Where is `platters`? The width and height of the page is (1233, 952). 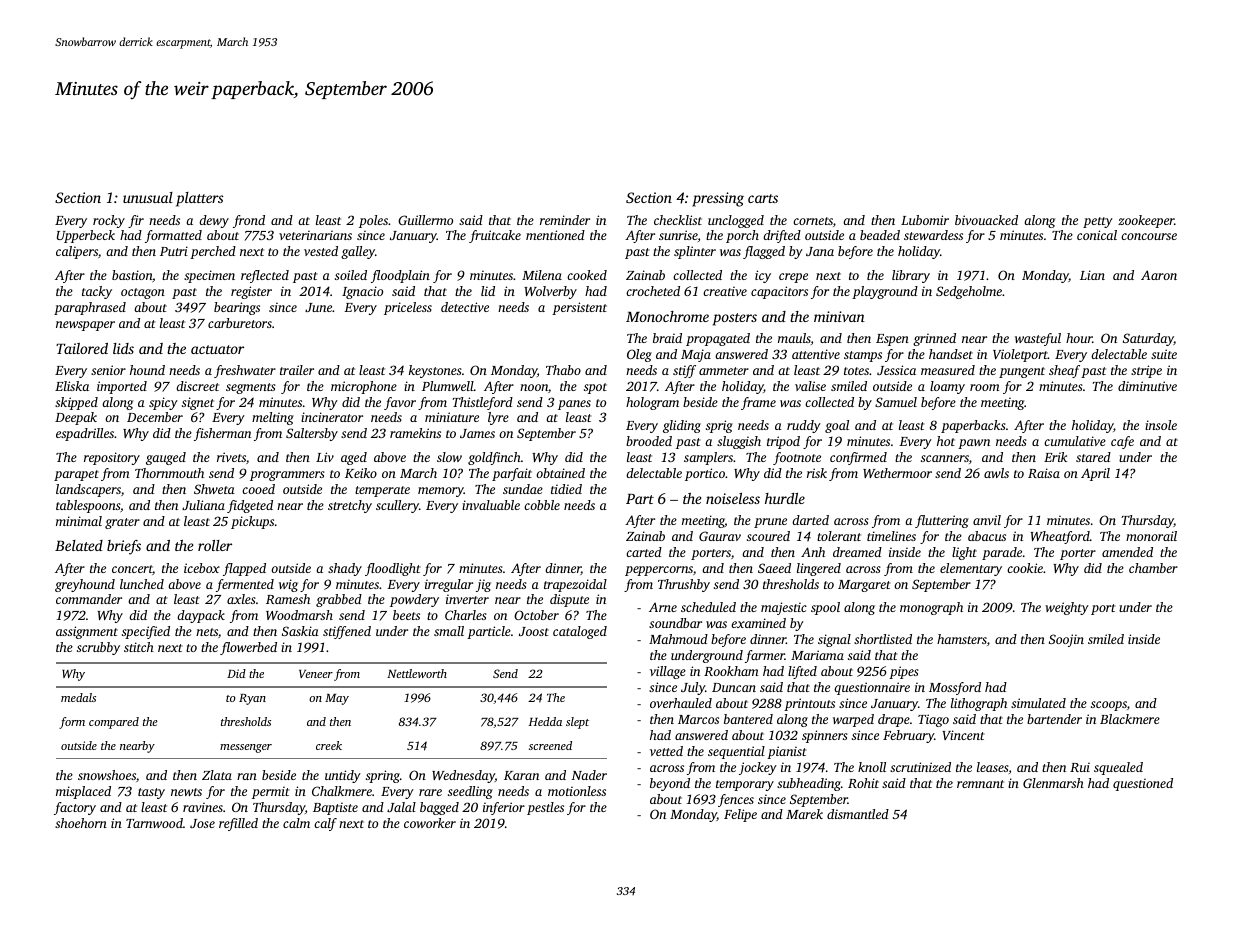
platters is located at coordinates (199, 199).
